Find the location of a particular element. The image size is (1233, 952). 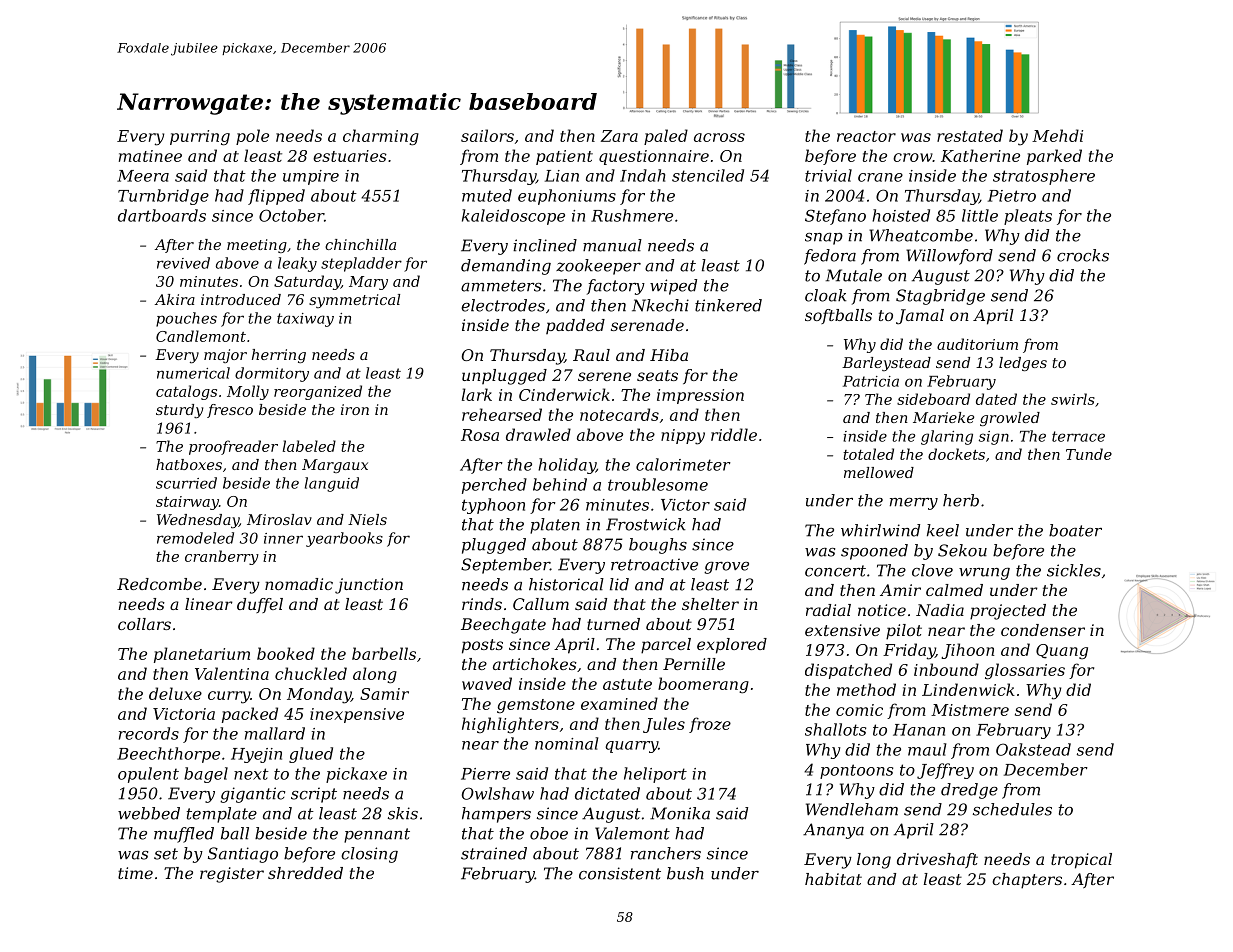

closing is located at coordinates (369, 855).
